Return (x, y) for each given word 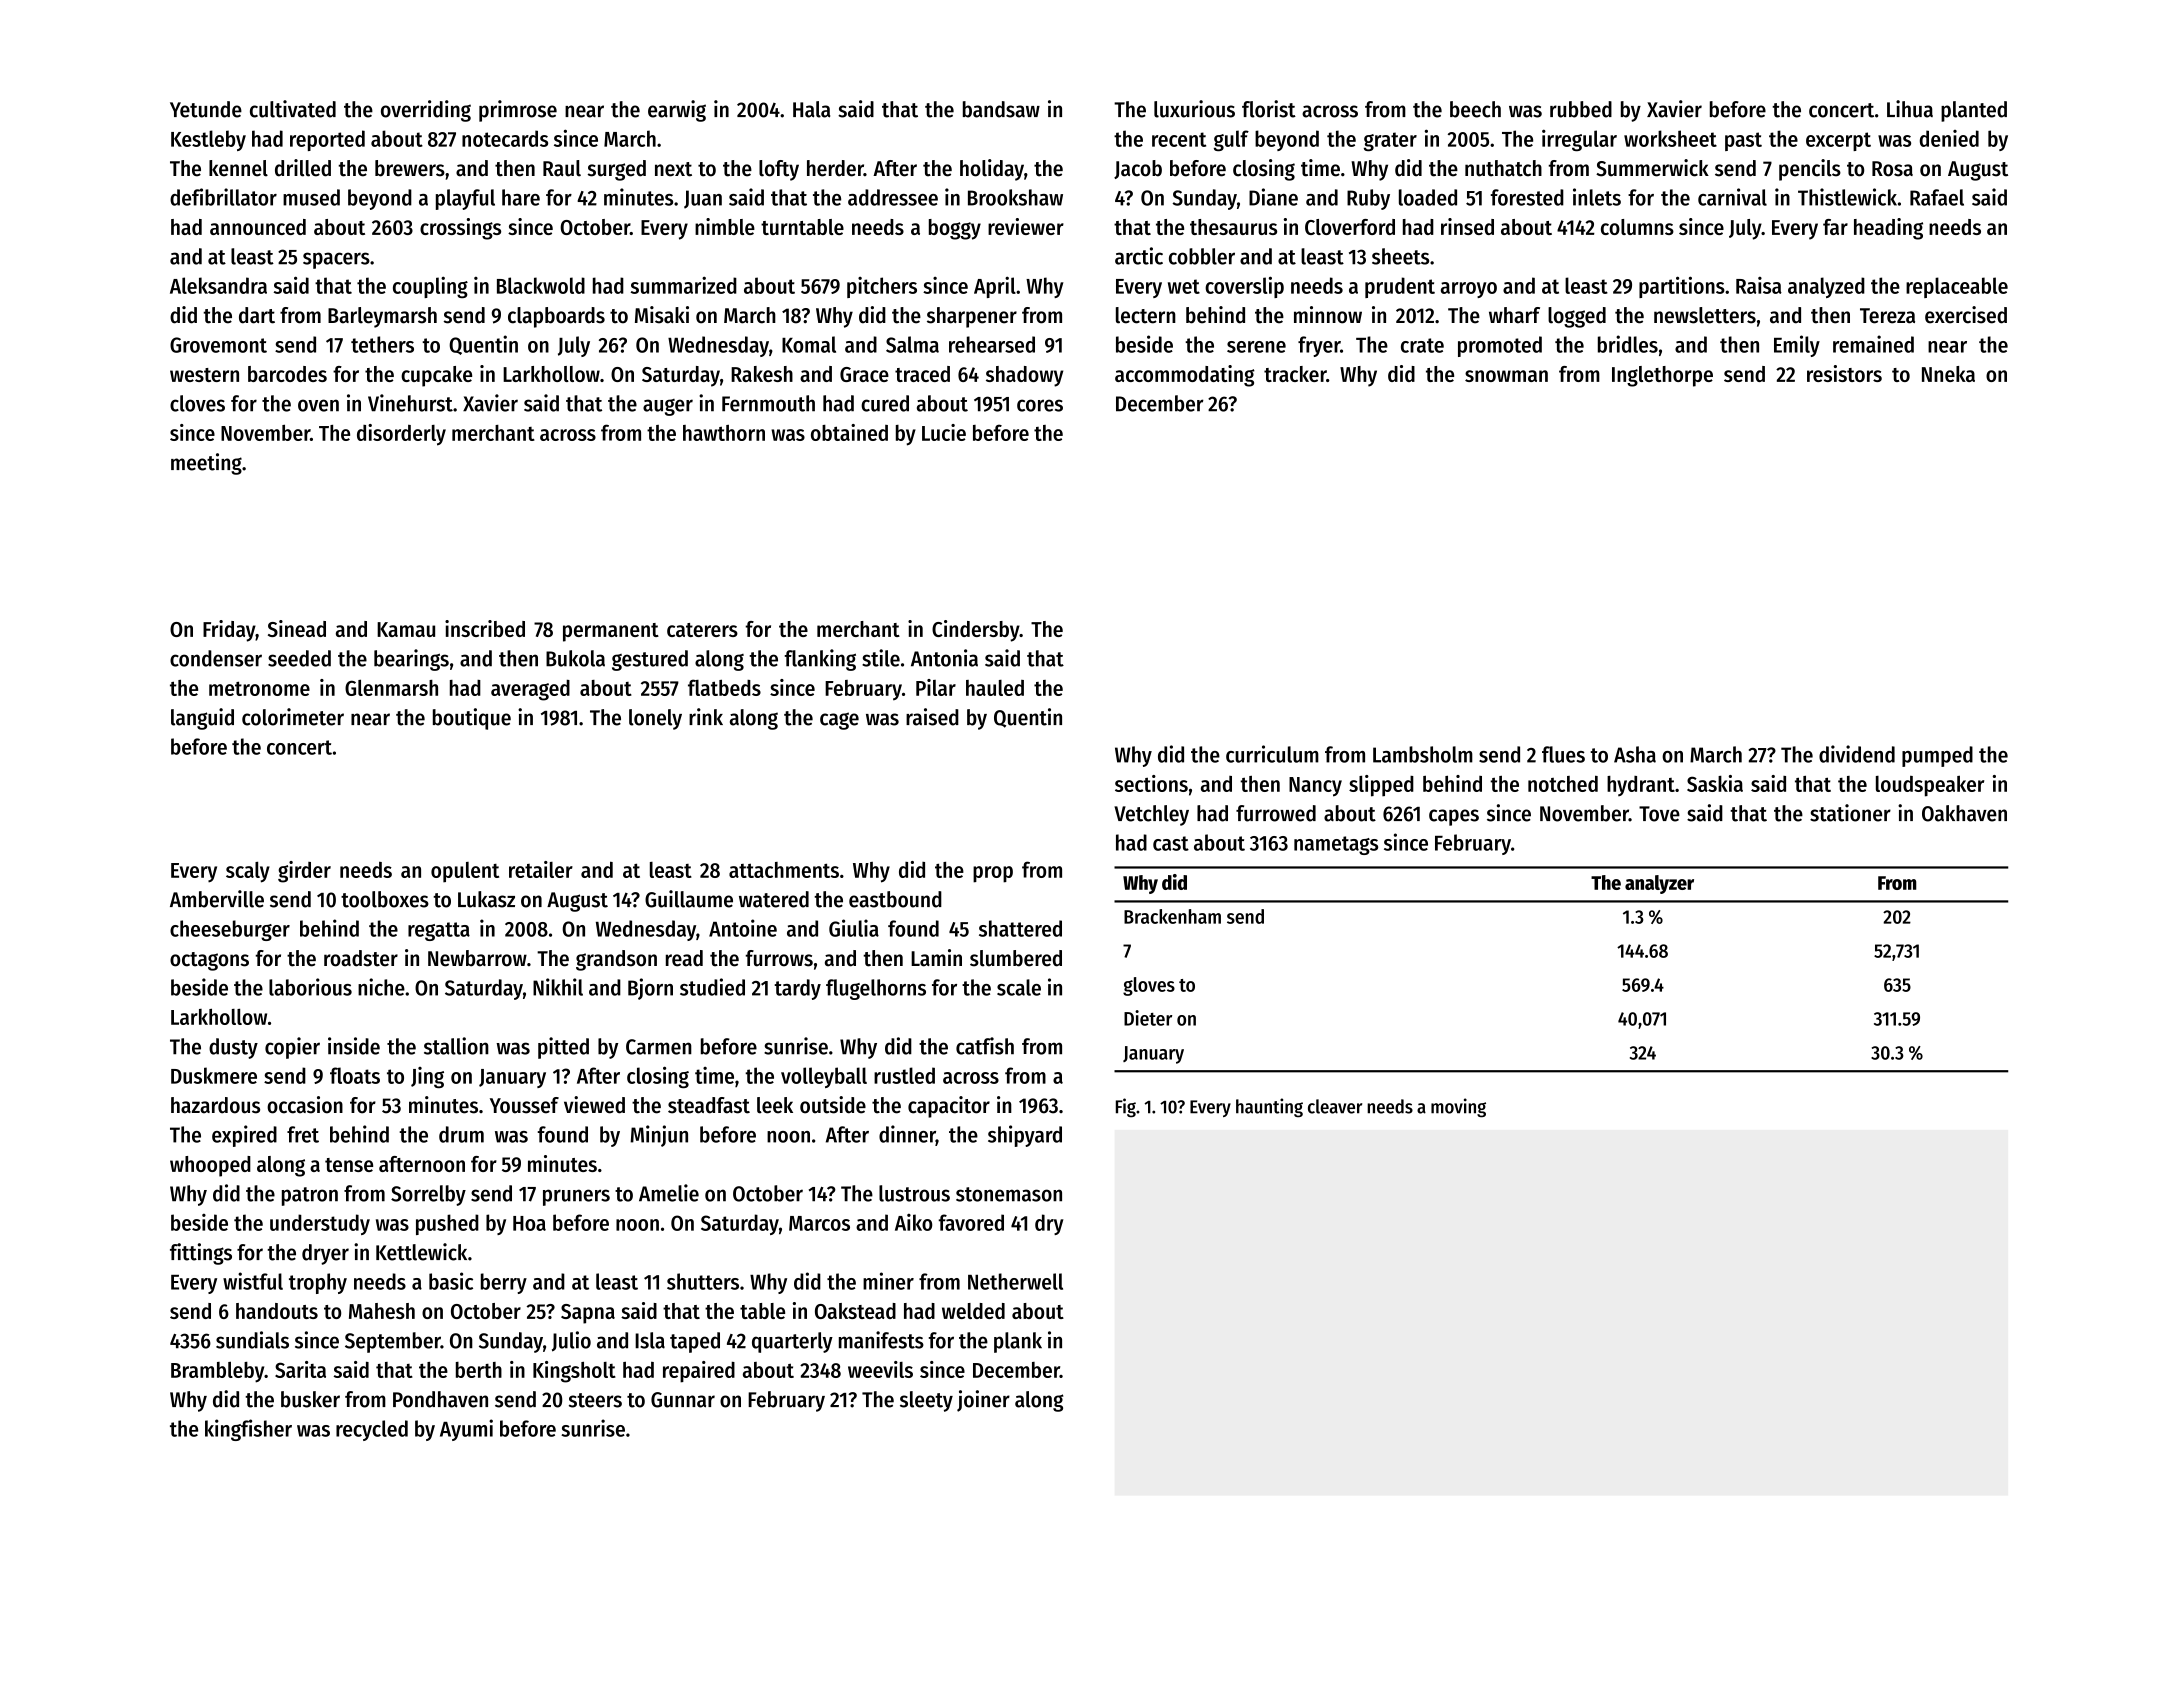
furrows (779, 958)
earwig (677, 111)
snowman (1506, 376)
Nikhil (558, 987)
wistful (253, 1281)
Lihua (1910, 109)
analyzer (1659, 884)
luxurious (1194, 109)
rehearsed (992, 344)
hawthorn (724, 433)
